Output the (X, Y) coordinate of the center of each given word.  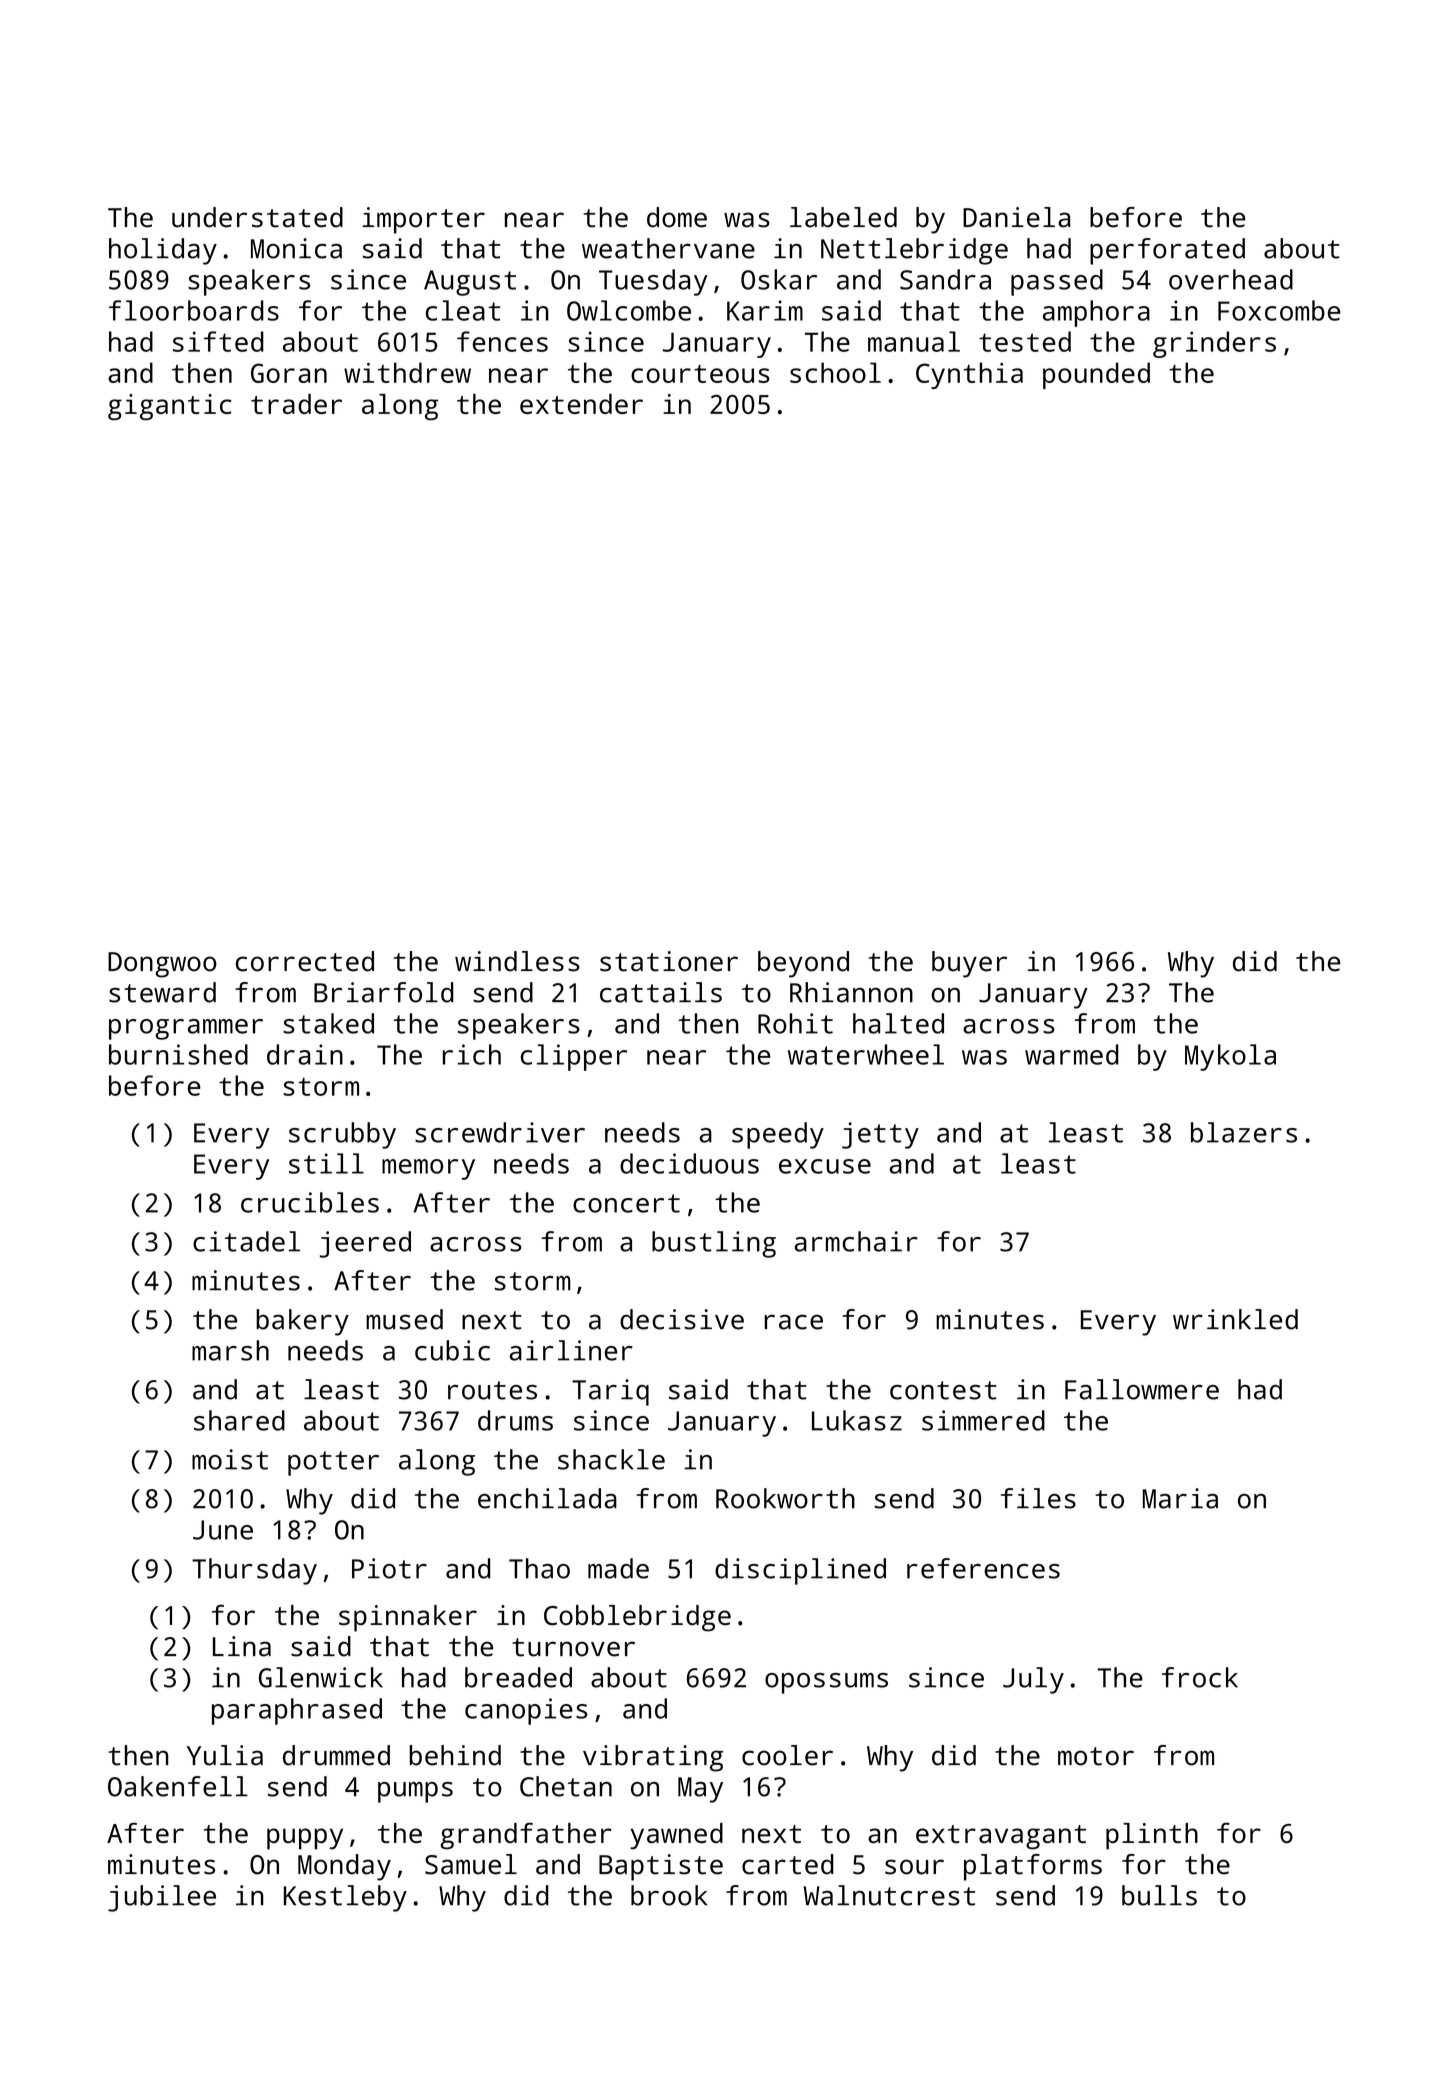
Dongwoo (162, 965)
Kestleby (345, 1898)
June (223, 1530)
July (1033, 1680)
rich (472, 1054)
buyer (969, 964)
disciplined (800, 1571)
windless (517, 961)
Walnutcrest (889, 1895)
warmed (1072, 1054)
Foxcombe (1279, 310)
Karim (765, 310)
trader (296, 404)
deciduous (689, 1163)
